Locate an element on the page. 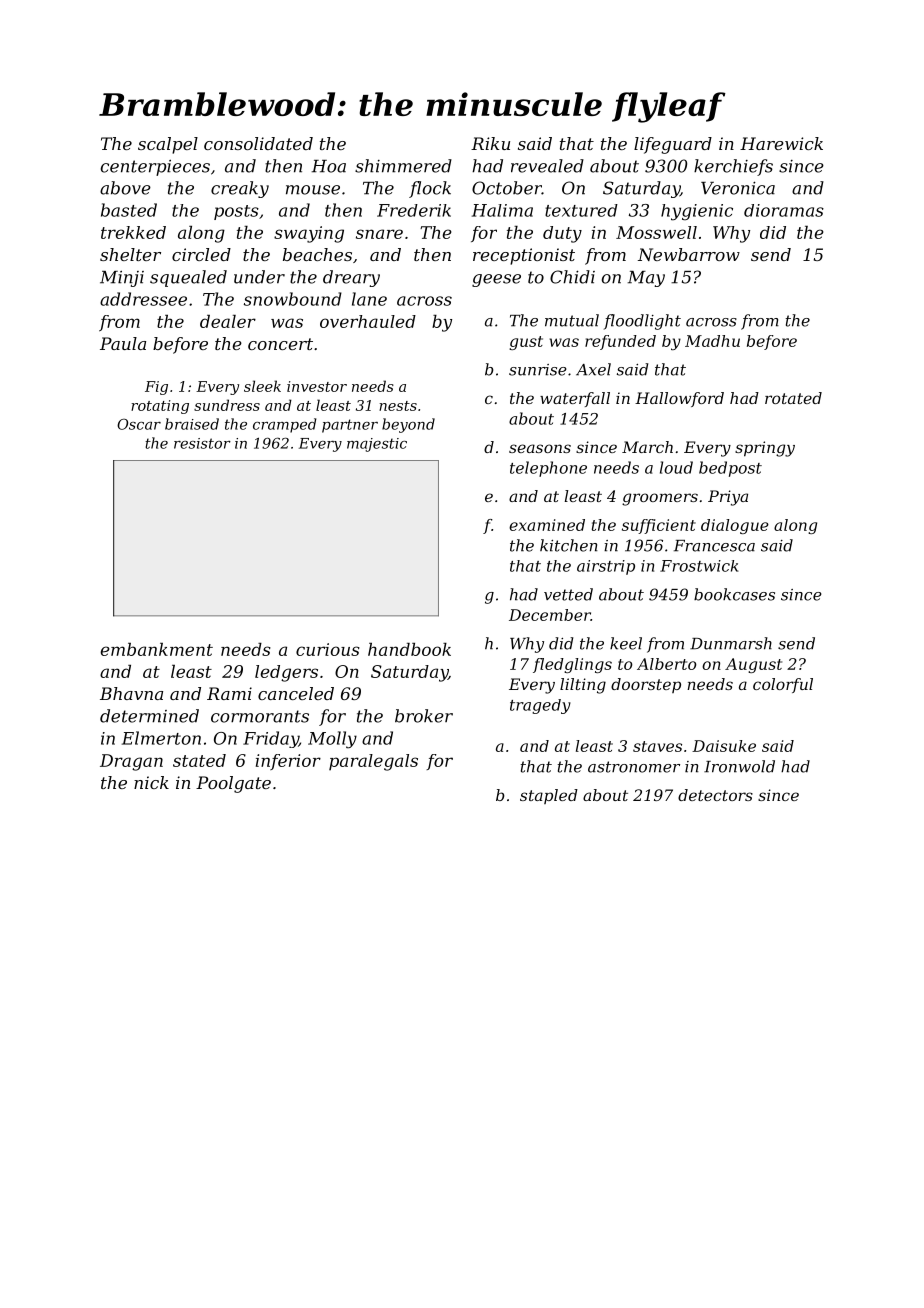 The width and height of the image is (924, 1308). hygienic is located at coordinates (697, 212).
